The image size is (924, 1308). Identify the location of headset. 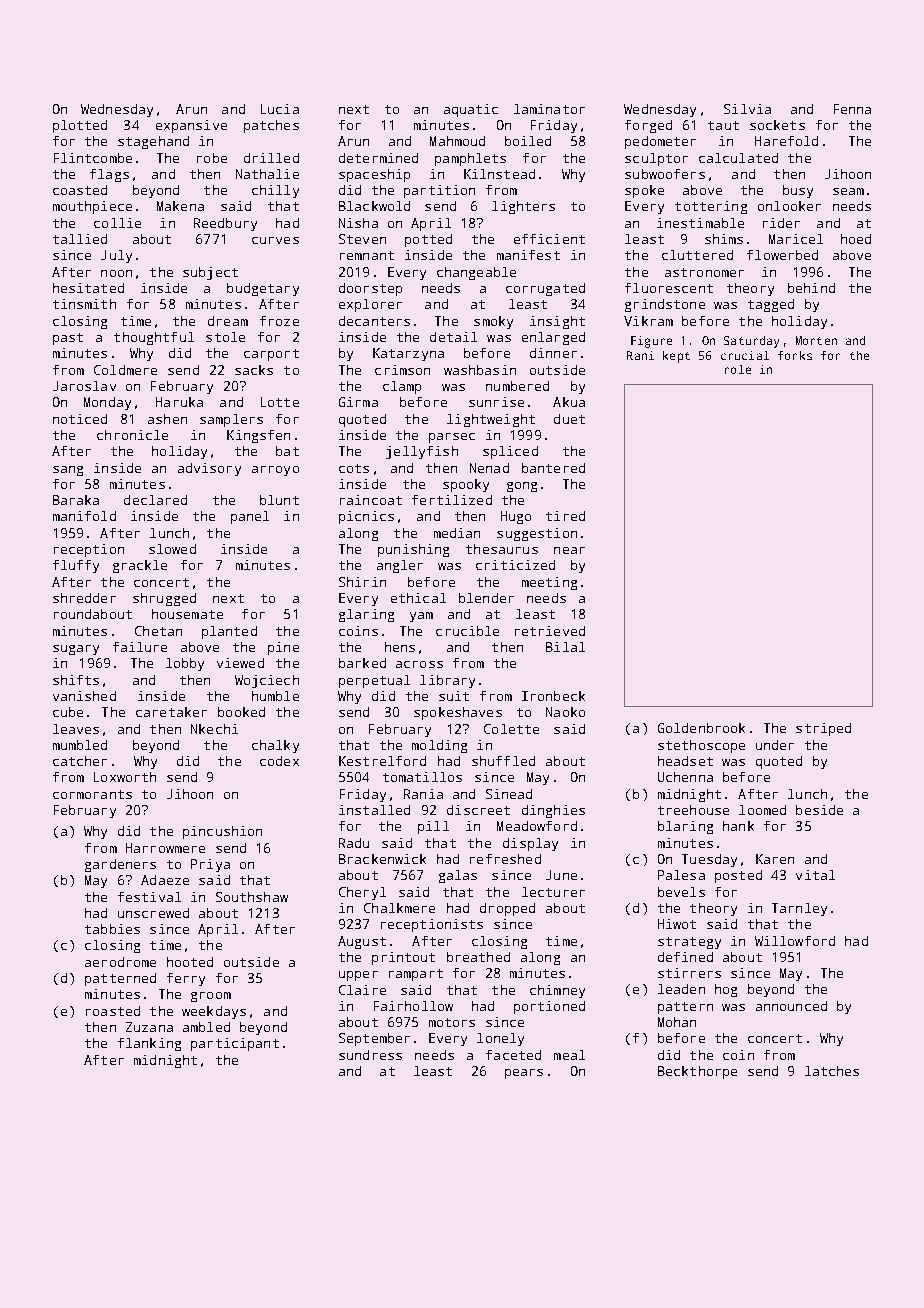
(685, 761).
